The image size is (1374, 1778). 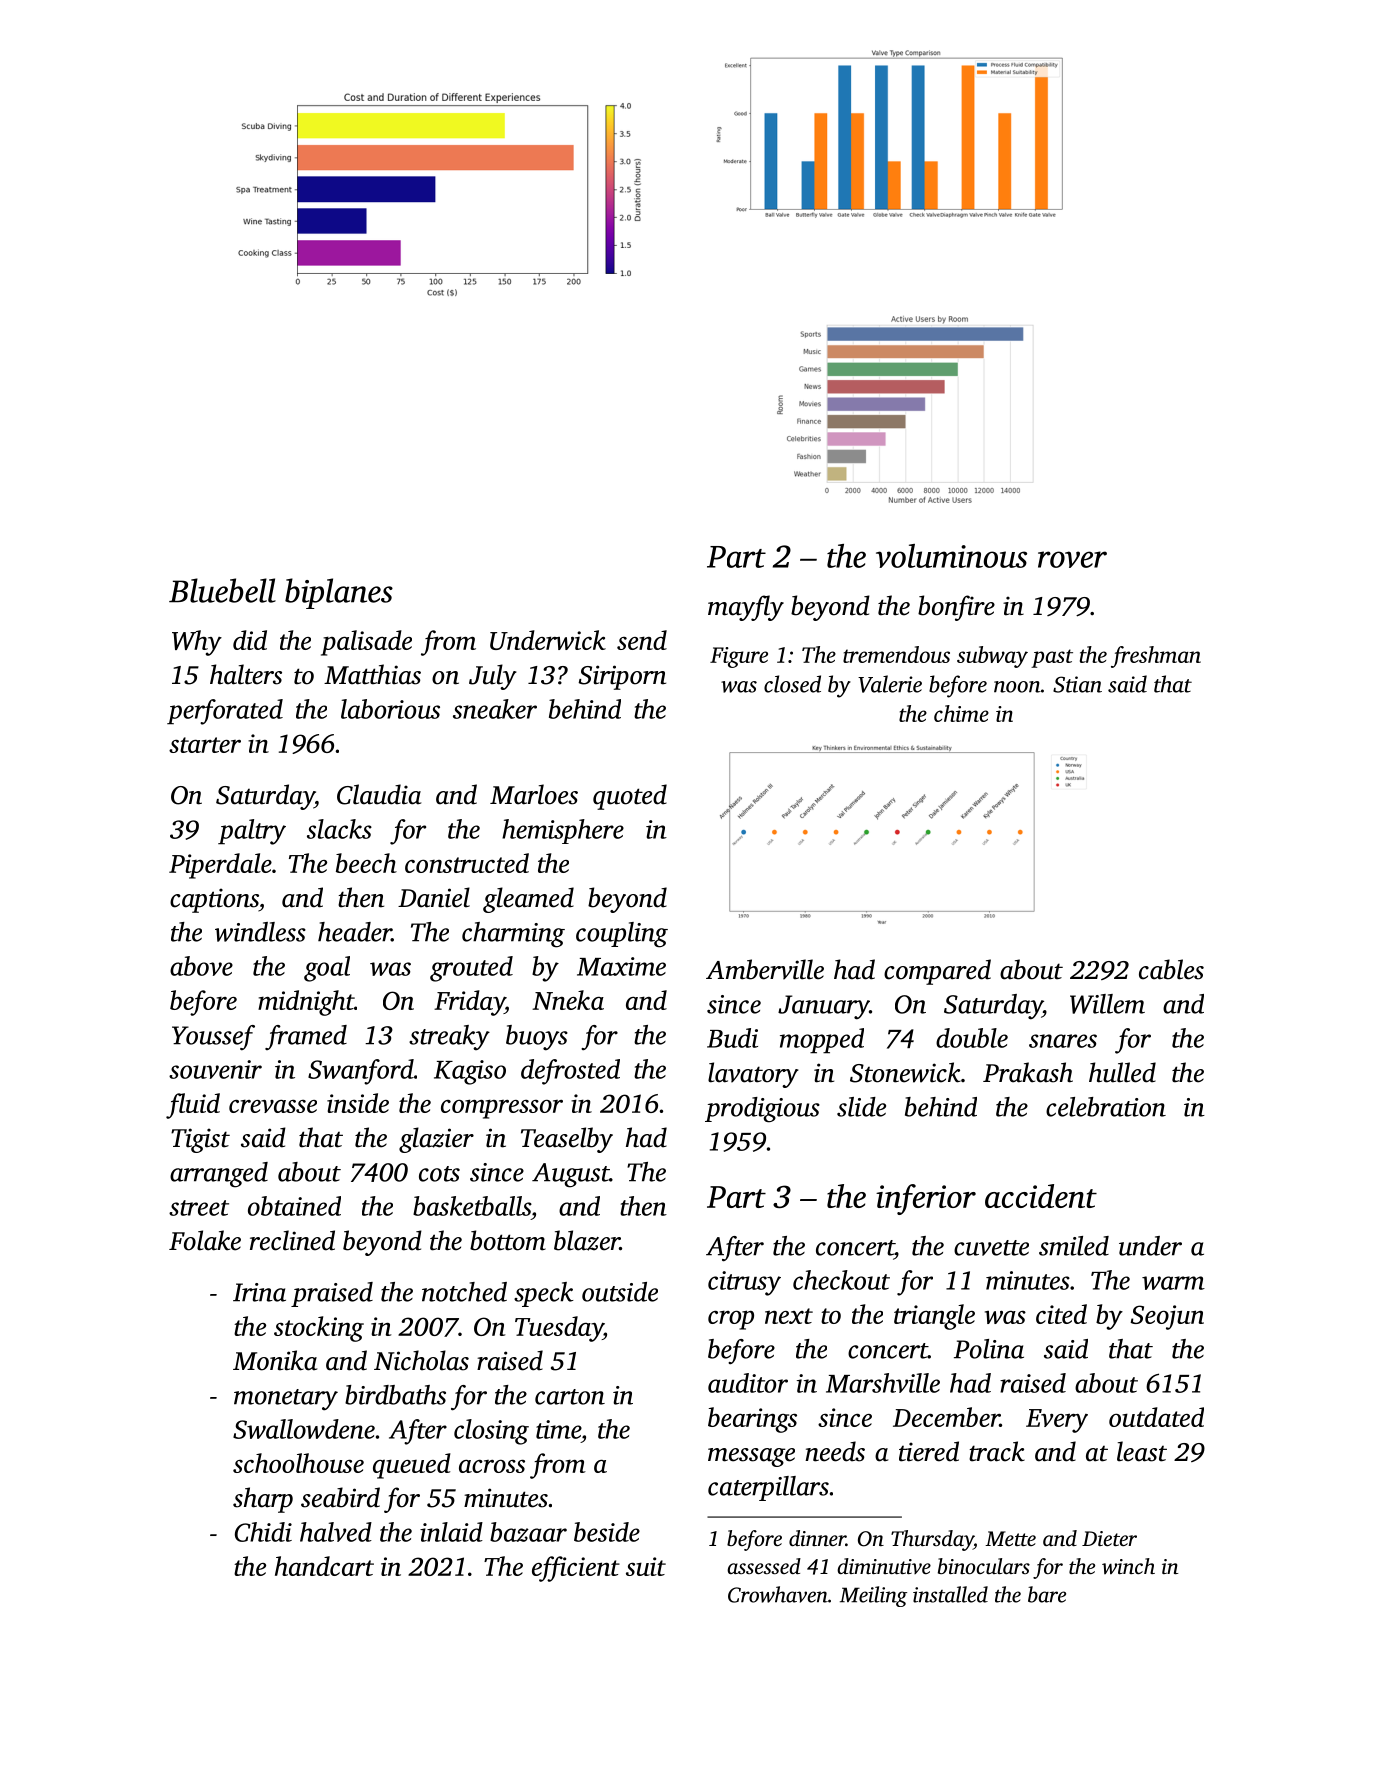 What do you see at coordinates (324, 1566) in the document?
I see `handcart` at bounding box center [324, 1566].
